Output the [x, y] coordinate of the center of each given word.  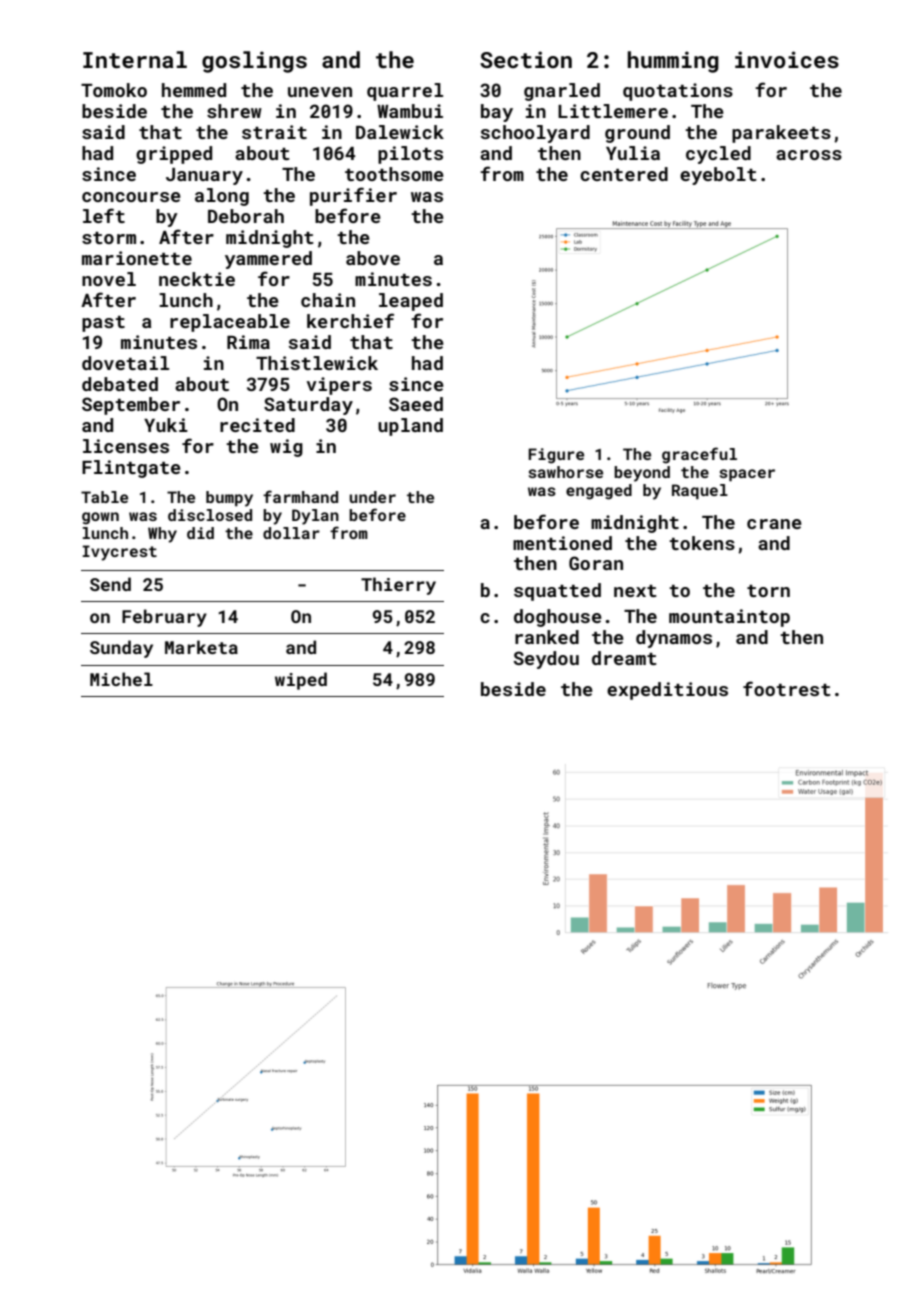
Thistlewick [317, 363]
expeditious [667, 691]
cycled [718, 155]
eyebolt [718, 176]
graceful [699, 455]
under [372, 497]
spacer [747, 475]
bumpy [229, 499]
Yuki [166, 425]
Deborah [246, 216]
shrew [234, 111]
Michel [121, 679]
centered [624, 174]
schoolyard [535, 134]
